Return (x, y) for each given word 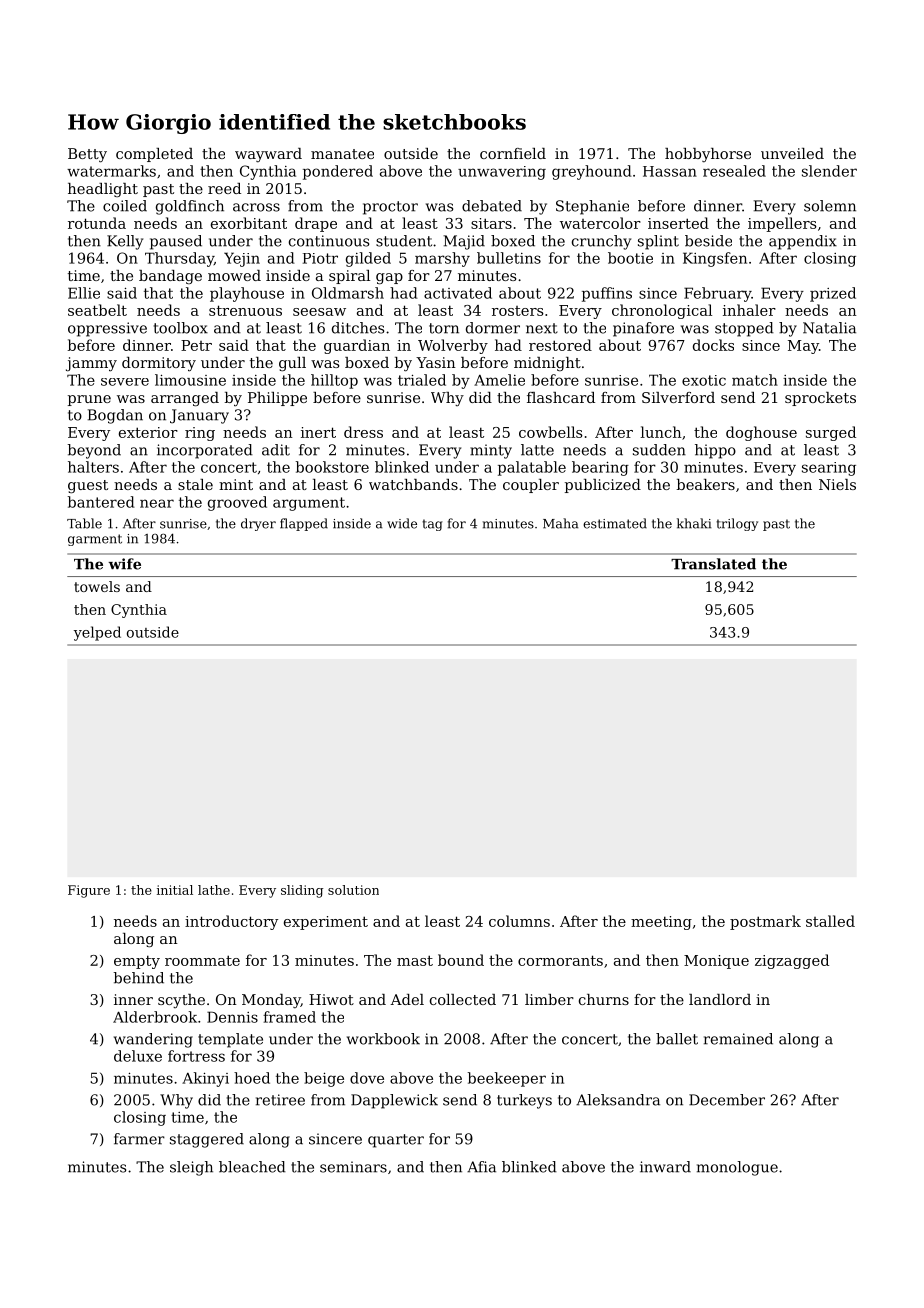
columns (519, 921)
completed (154, 155)
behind (138, 978)
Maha (560, 523)
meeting (661, 923)
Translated (713, 564)
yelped (97, 633)
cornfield (513, 153)
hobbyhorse (708, 155)
